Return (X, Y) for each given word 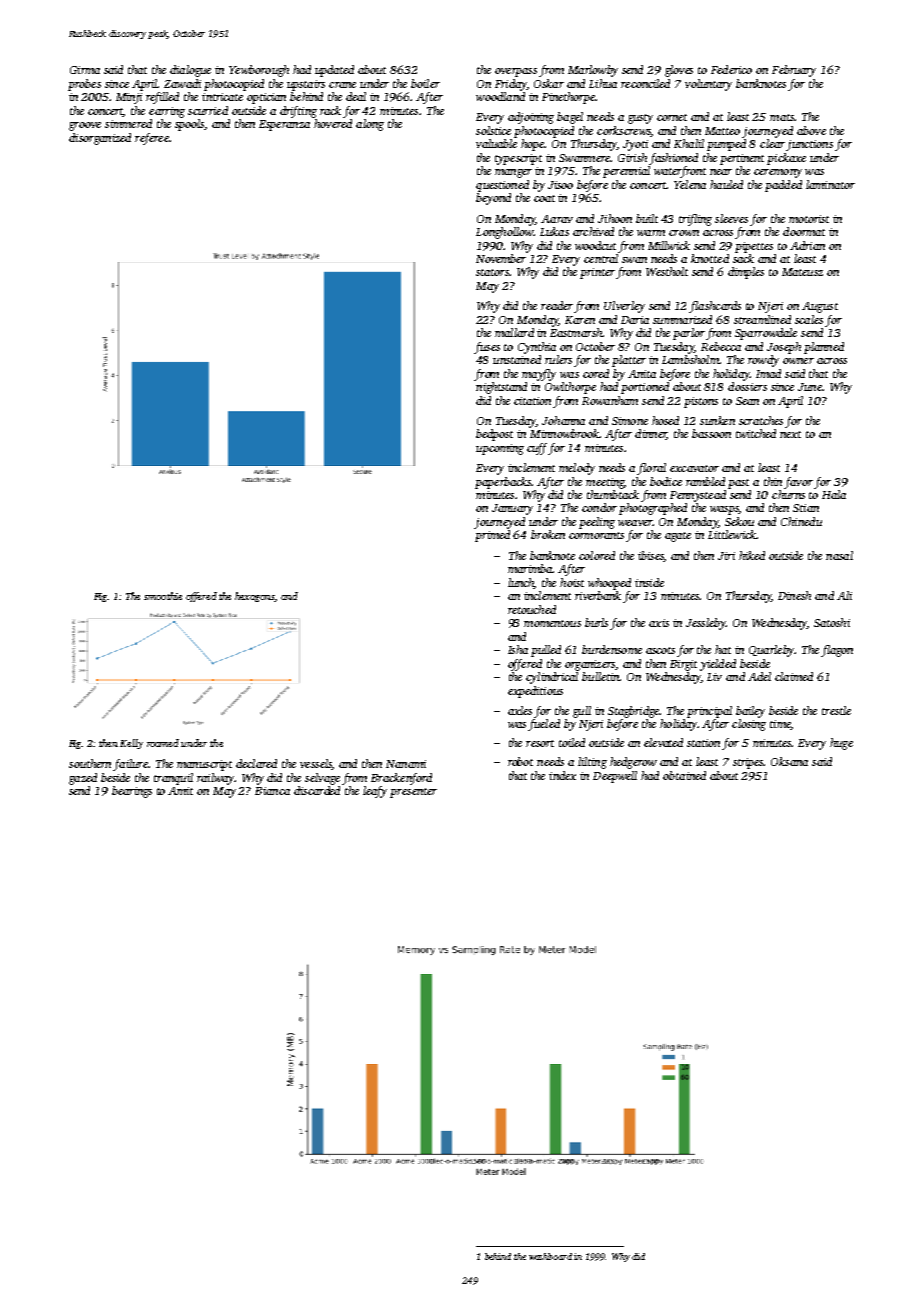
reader (557, 305)
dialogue (190, 71)
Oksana (789, 761)
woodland (500, 96)
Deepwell (615, 777)
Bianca (272, 791)
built (647, 218)
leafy (375, 792)
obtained (684, 775)
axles (520, 710)
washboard (550, 1256)
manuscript (204, 765)
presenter (413, 793)
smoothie (163, 596)
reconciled (645, 83)
